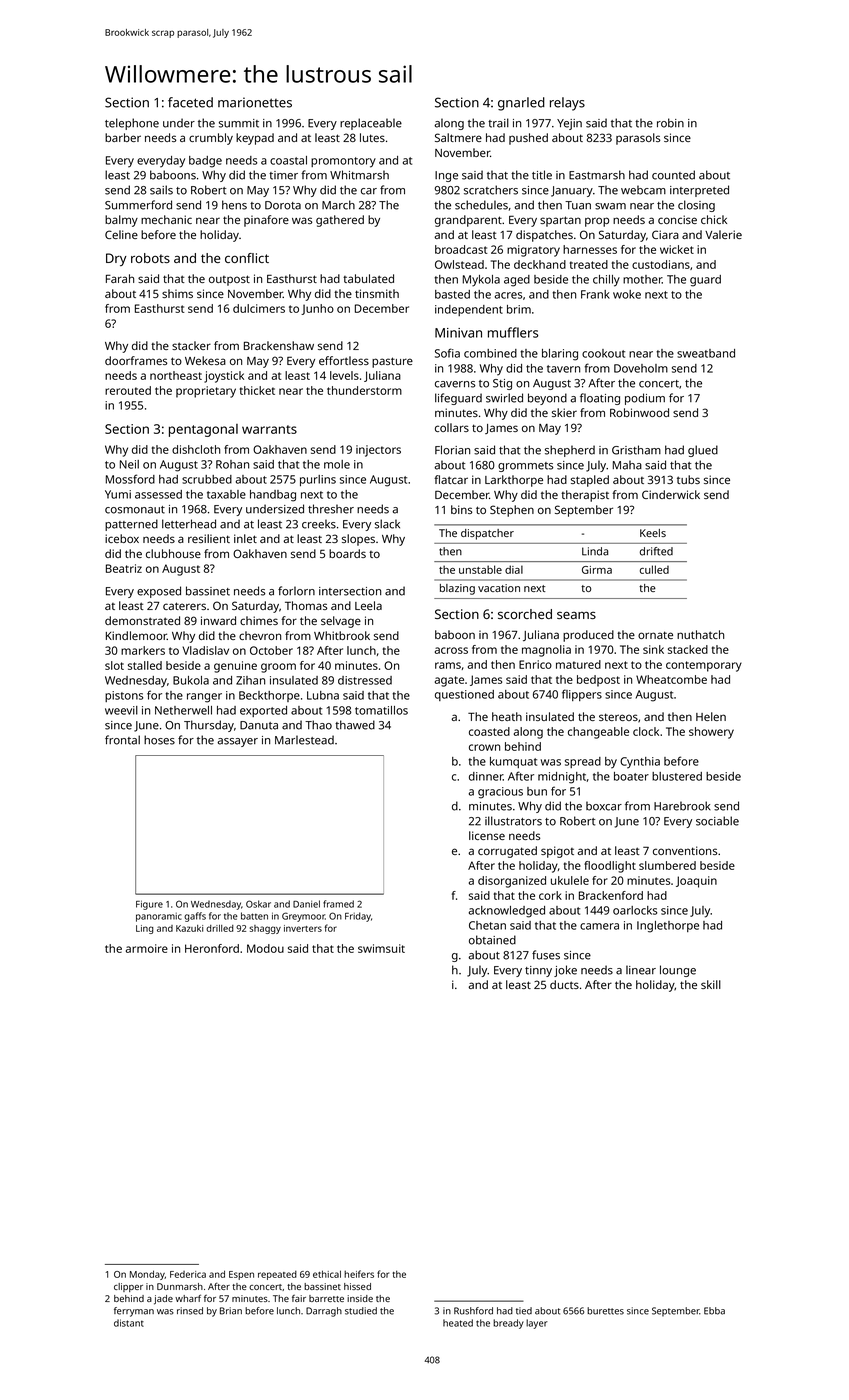 Image resolution: width=849 pixels, height=1400 pixels. I want to click on rams, so click(448, 665).
